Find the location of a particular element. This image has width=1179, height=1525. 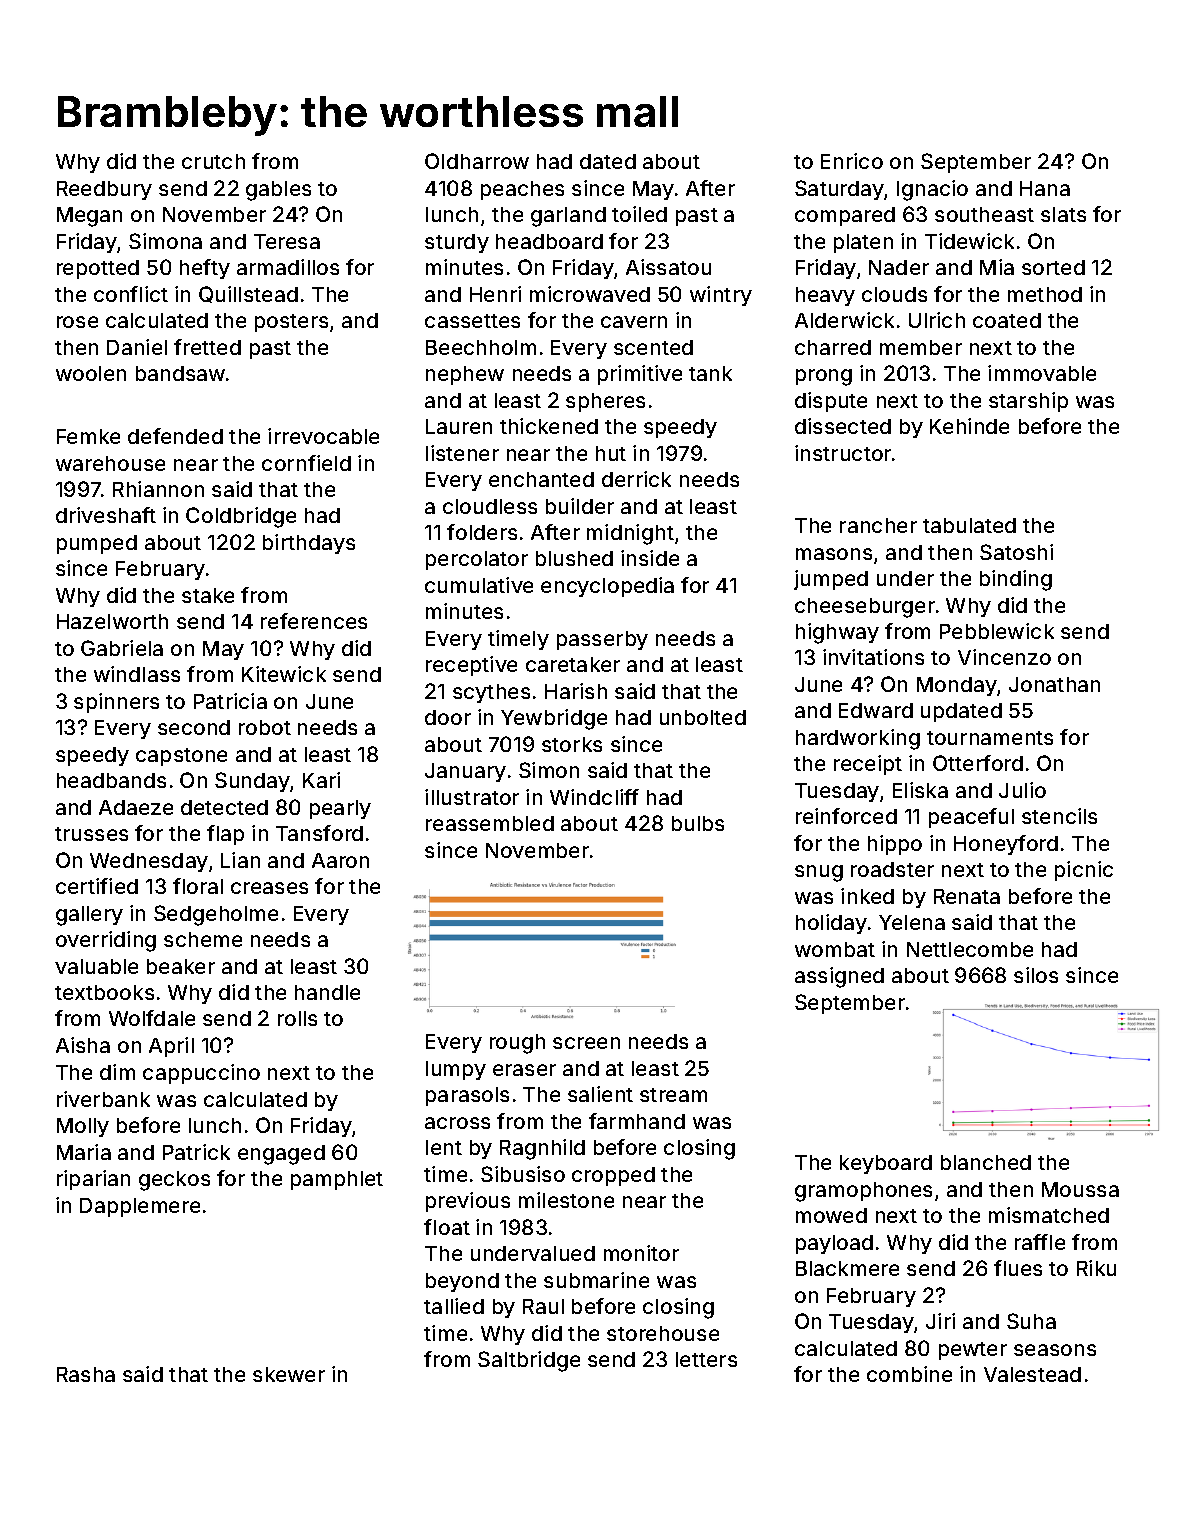

Kari is located at coordinates (321, 780).
